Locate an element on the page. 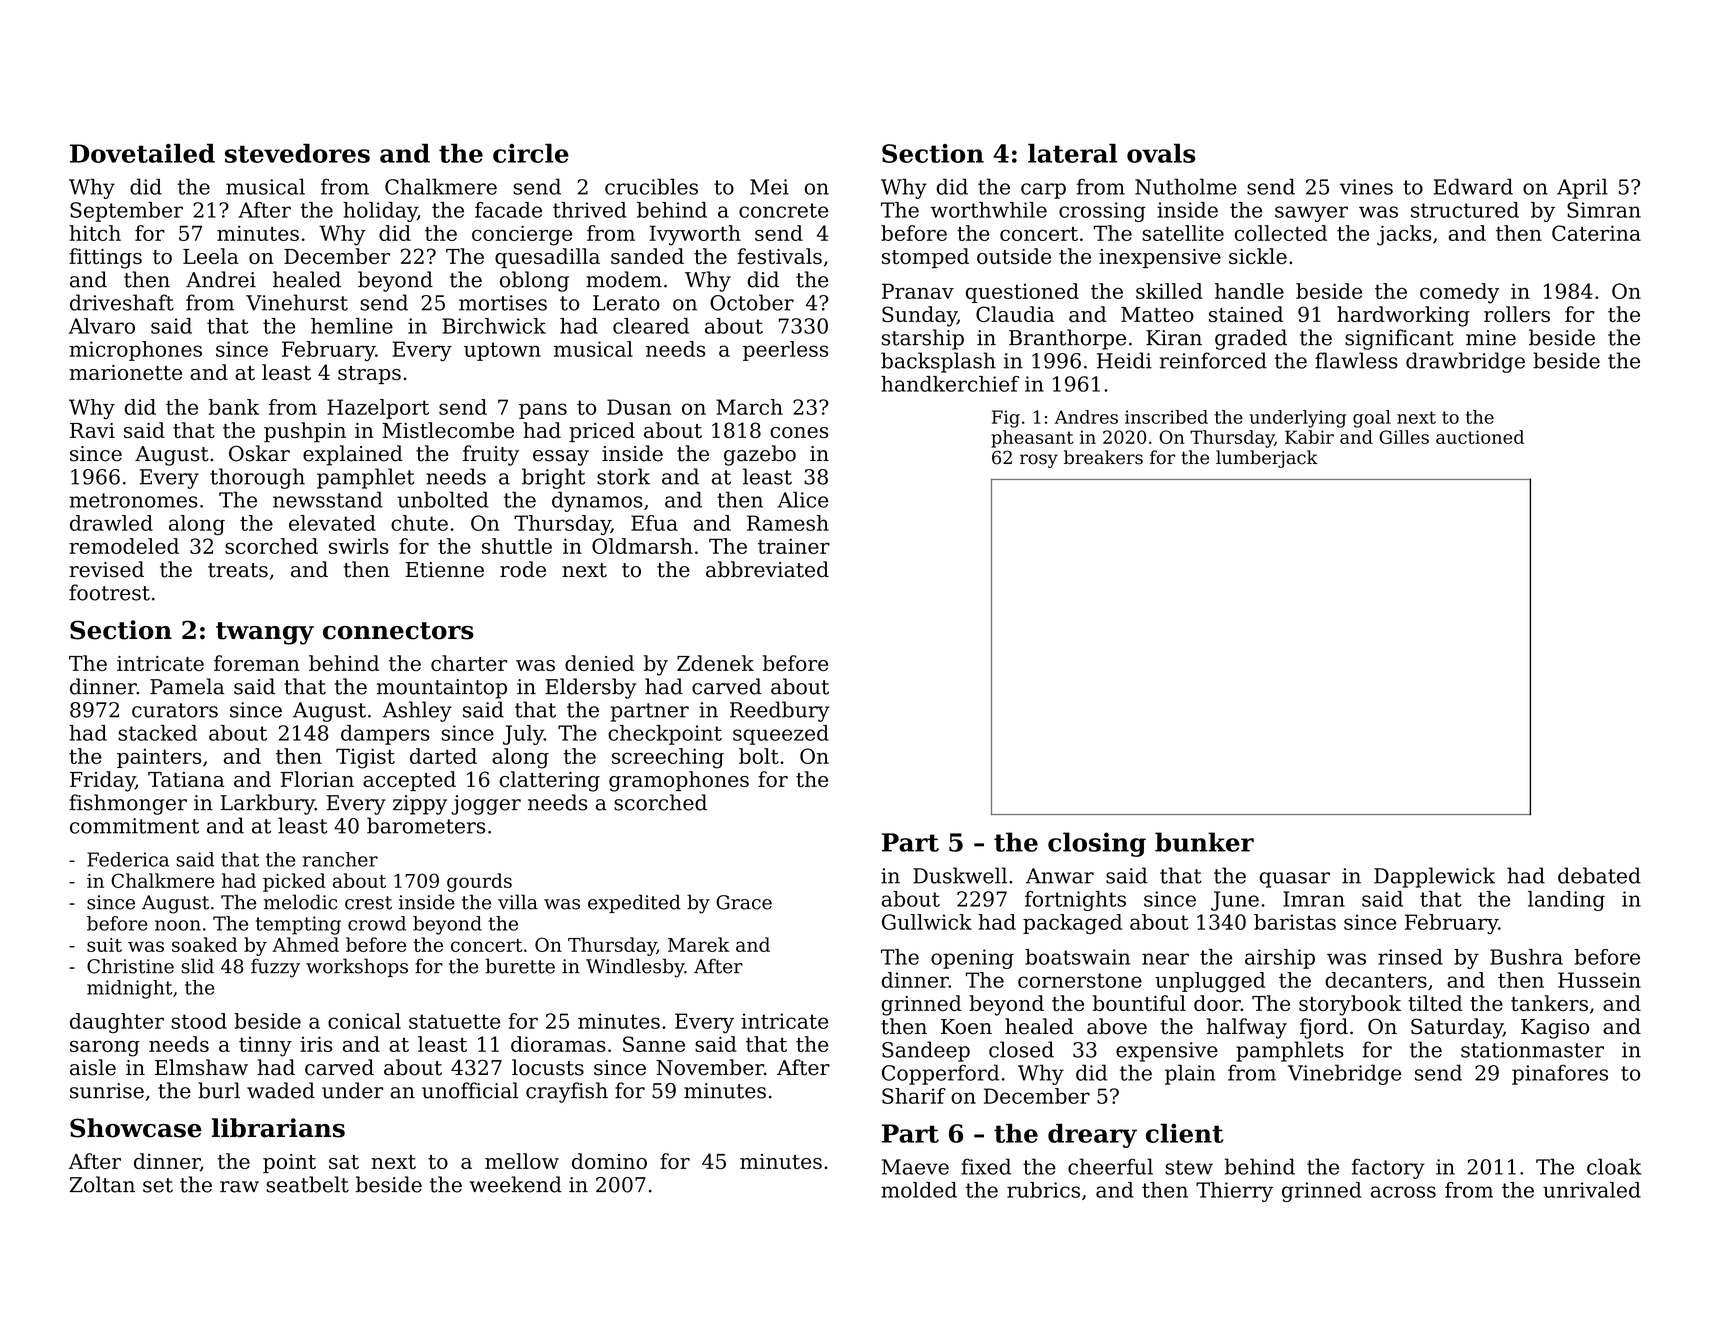 The height and width of the document is (1322, 1710). Edward is located at coordinates (1473, 186).
